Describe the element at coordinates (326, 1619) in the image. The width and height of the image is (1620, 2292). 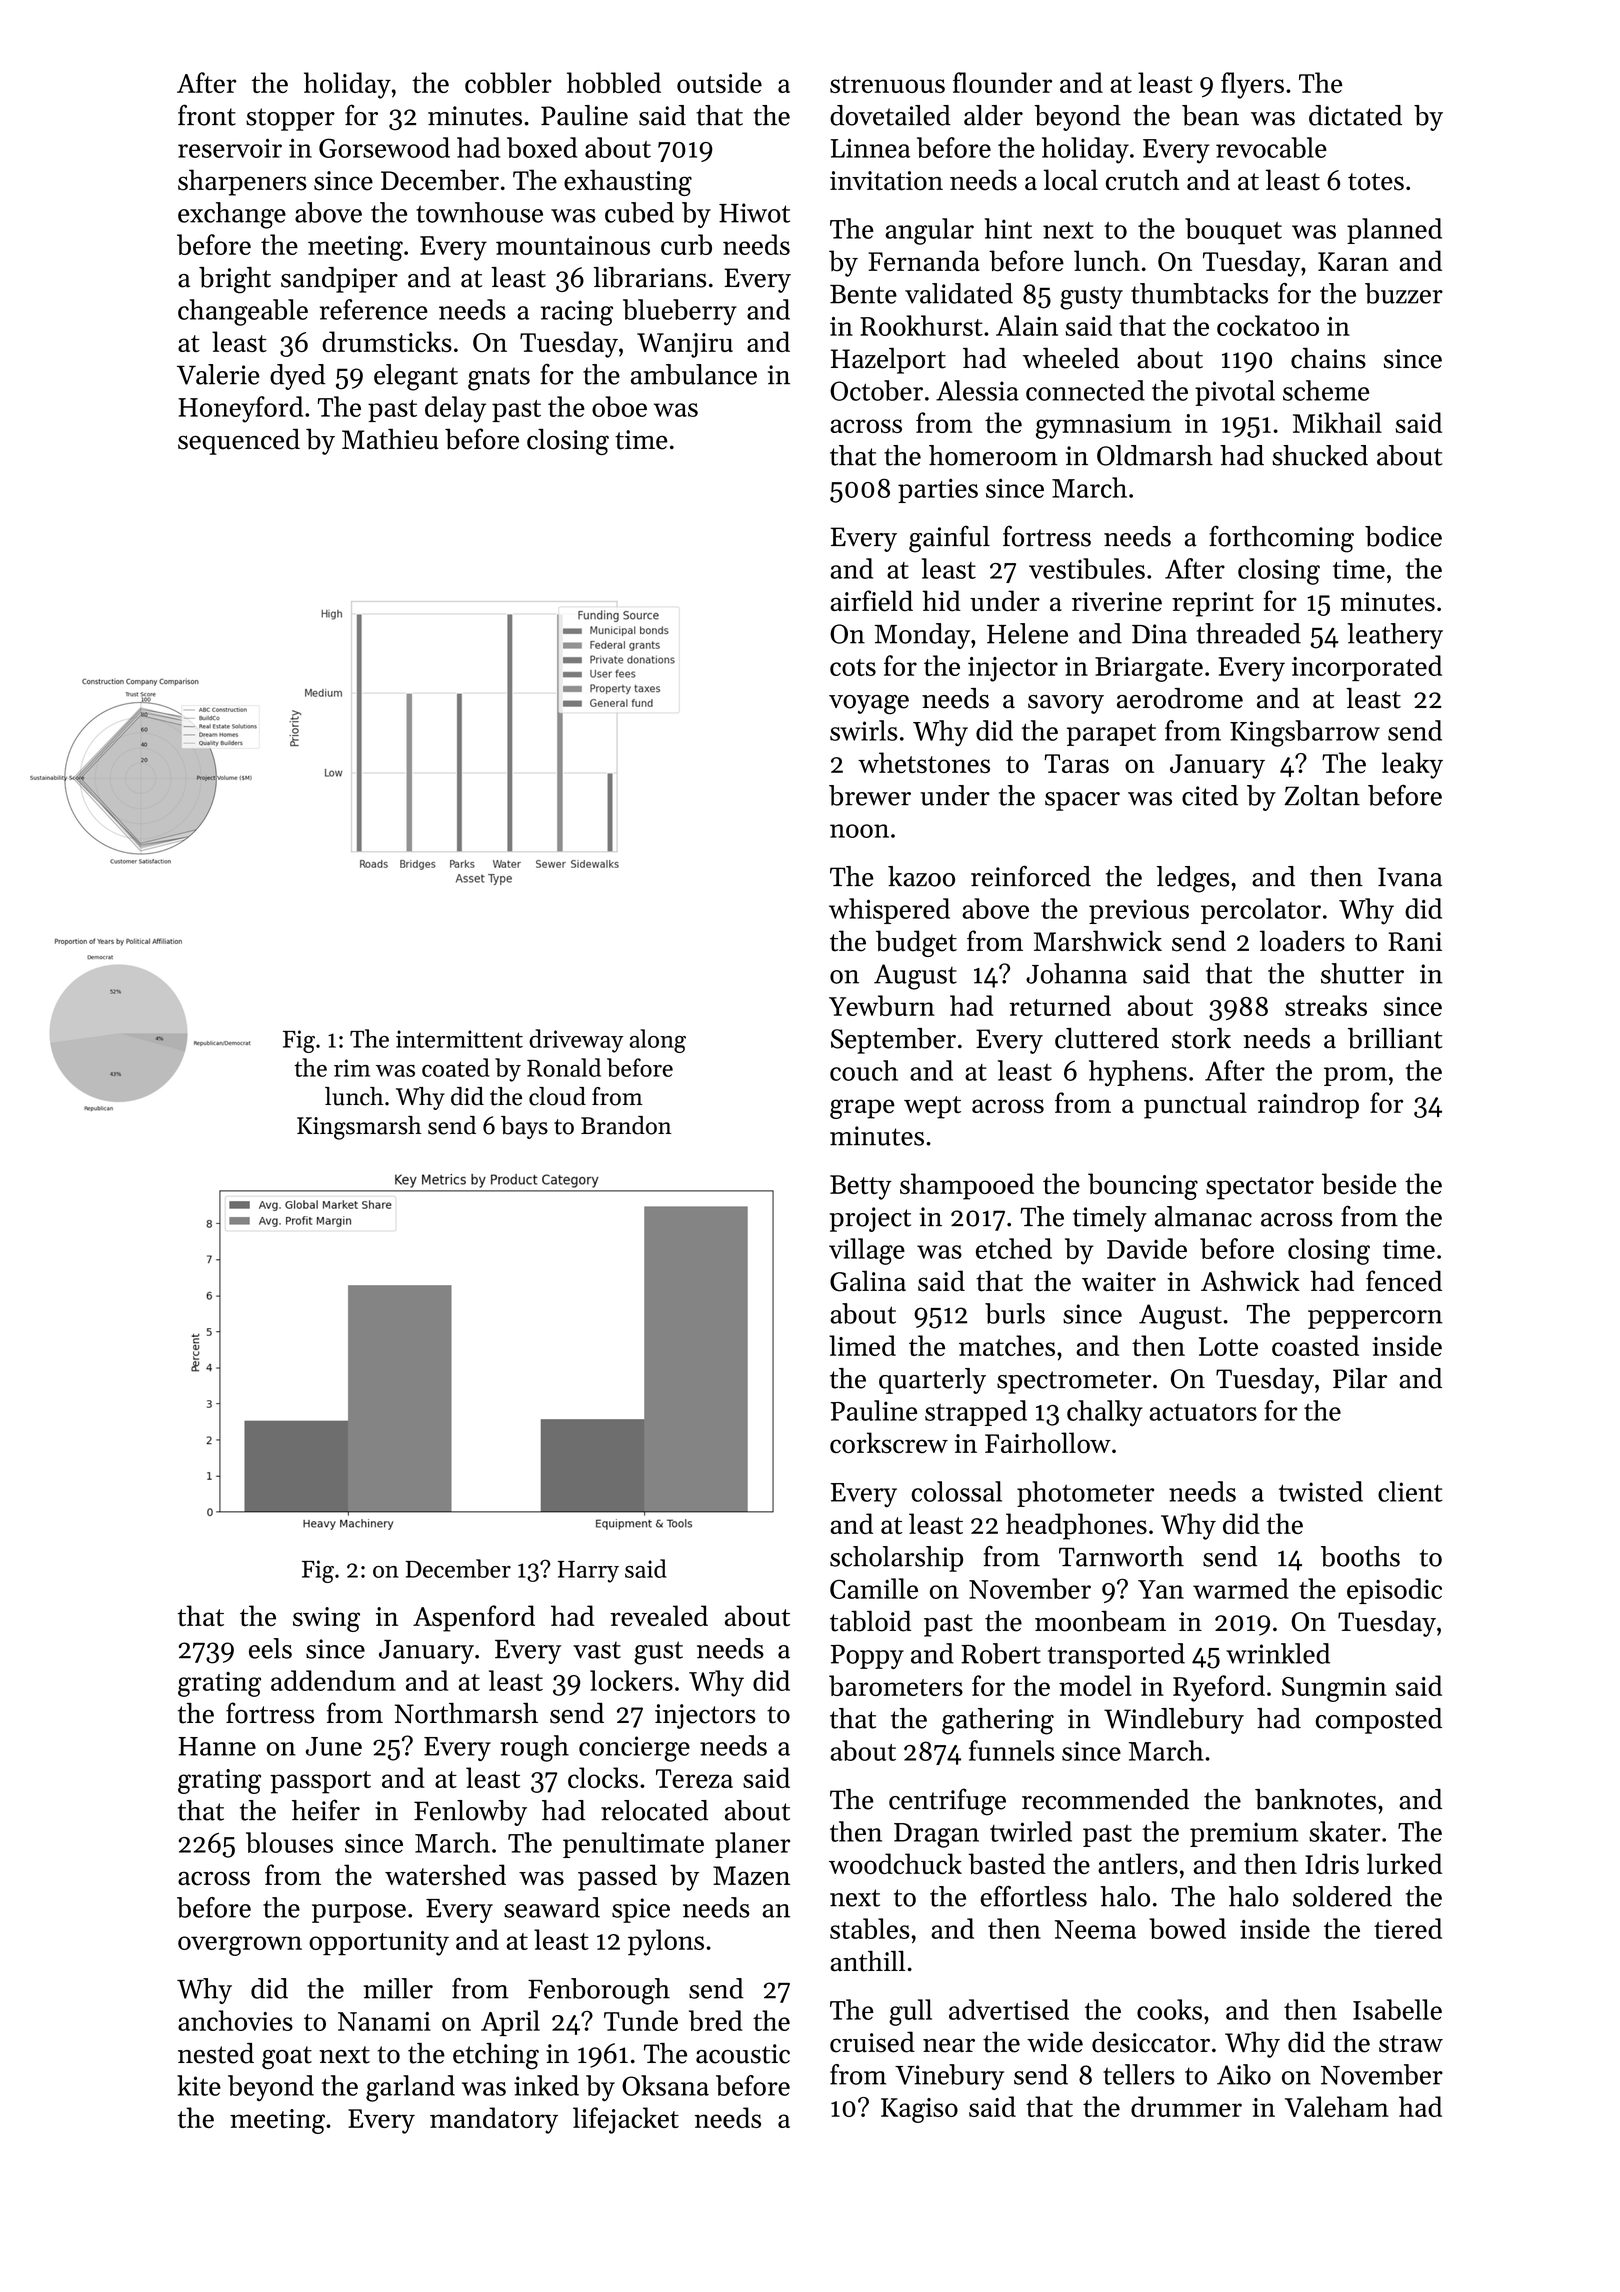
I see `swing` at that location.
